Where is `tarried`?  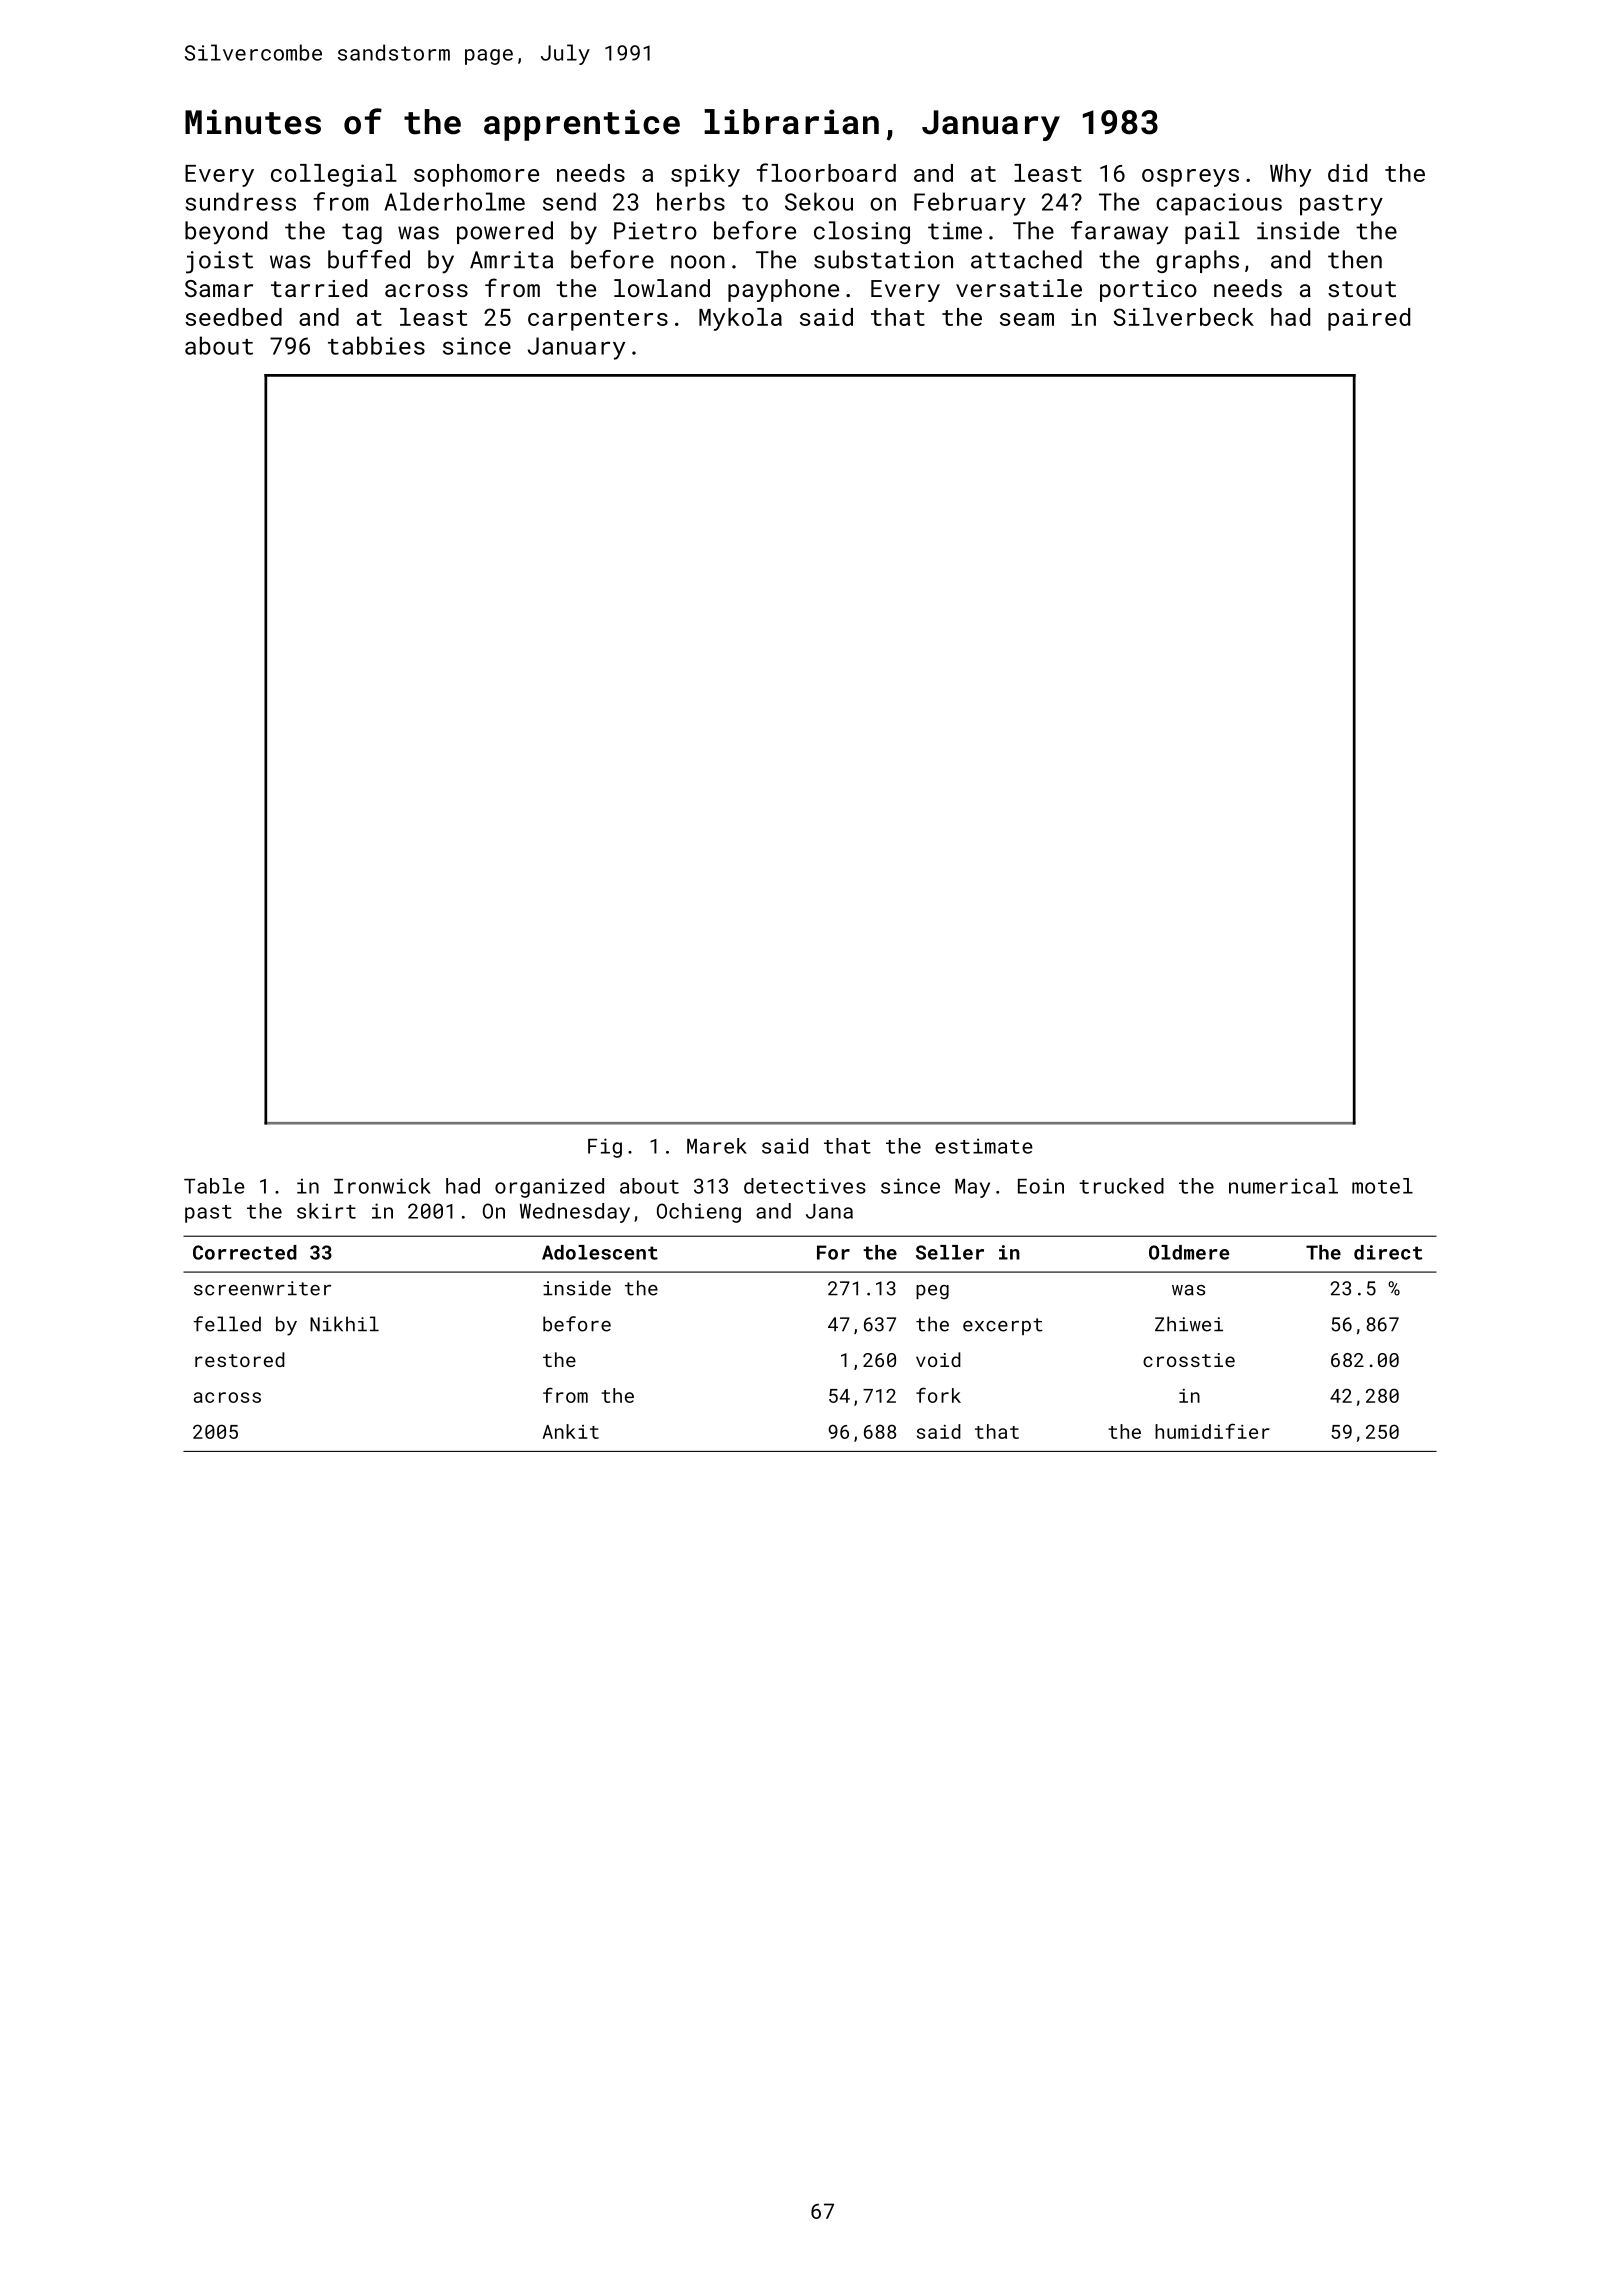 tarried is located at coordinates (319, 288).
